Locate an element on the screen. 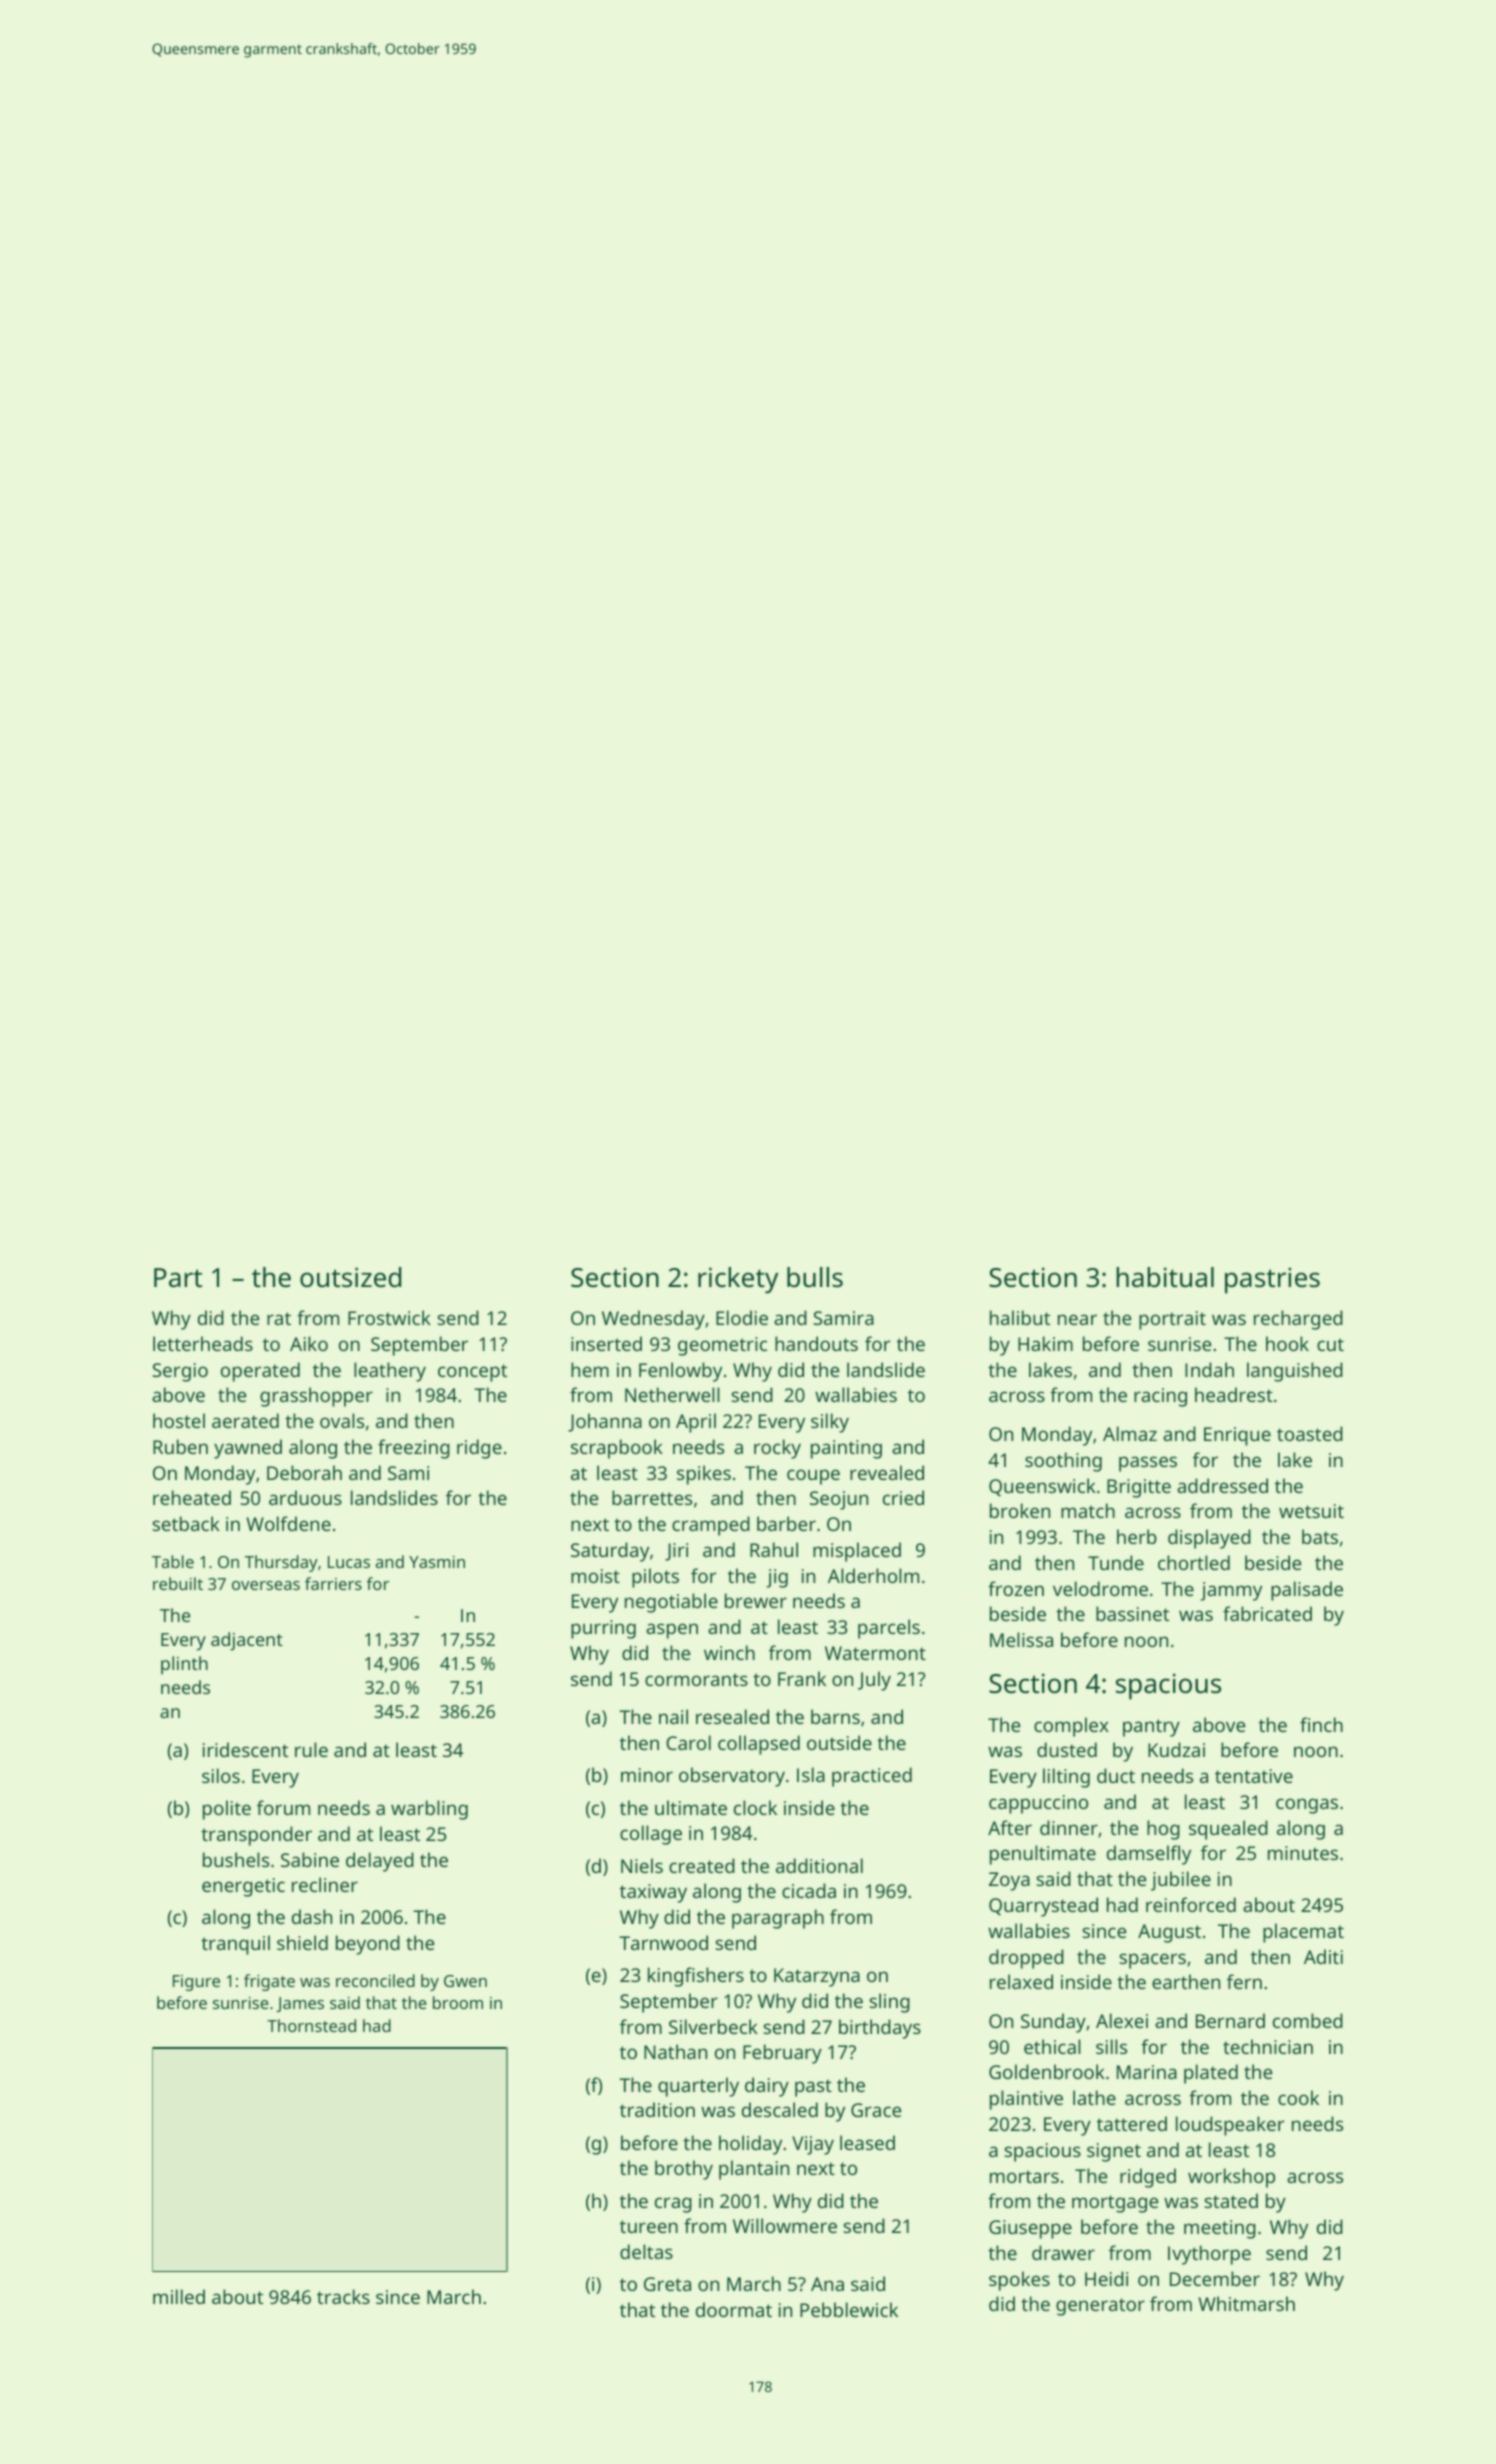 The height and width of the screenshot is (2464, 1496). Gwen is located at coordinates (465, 1981).
